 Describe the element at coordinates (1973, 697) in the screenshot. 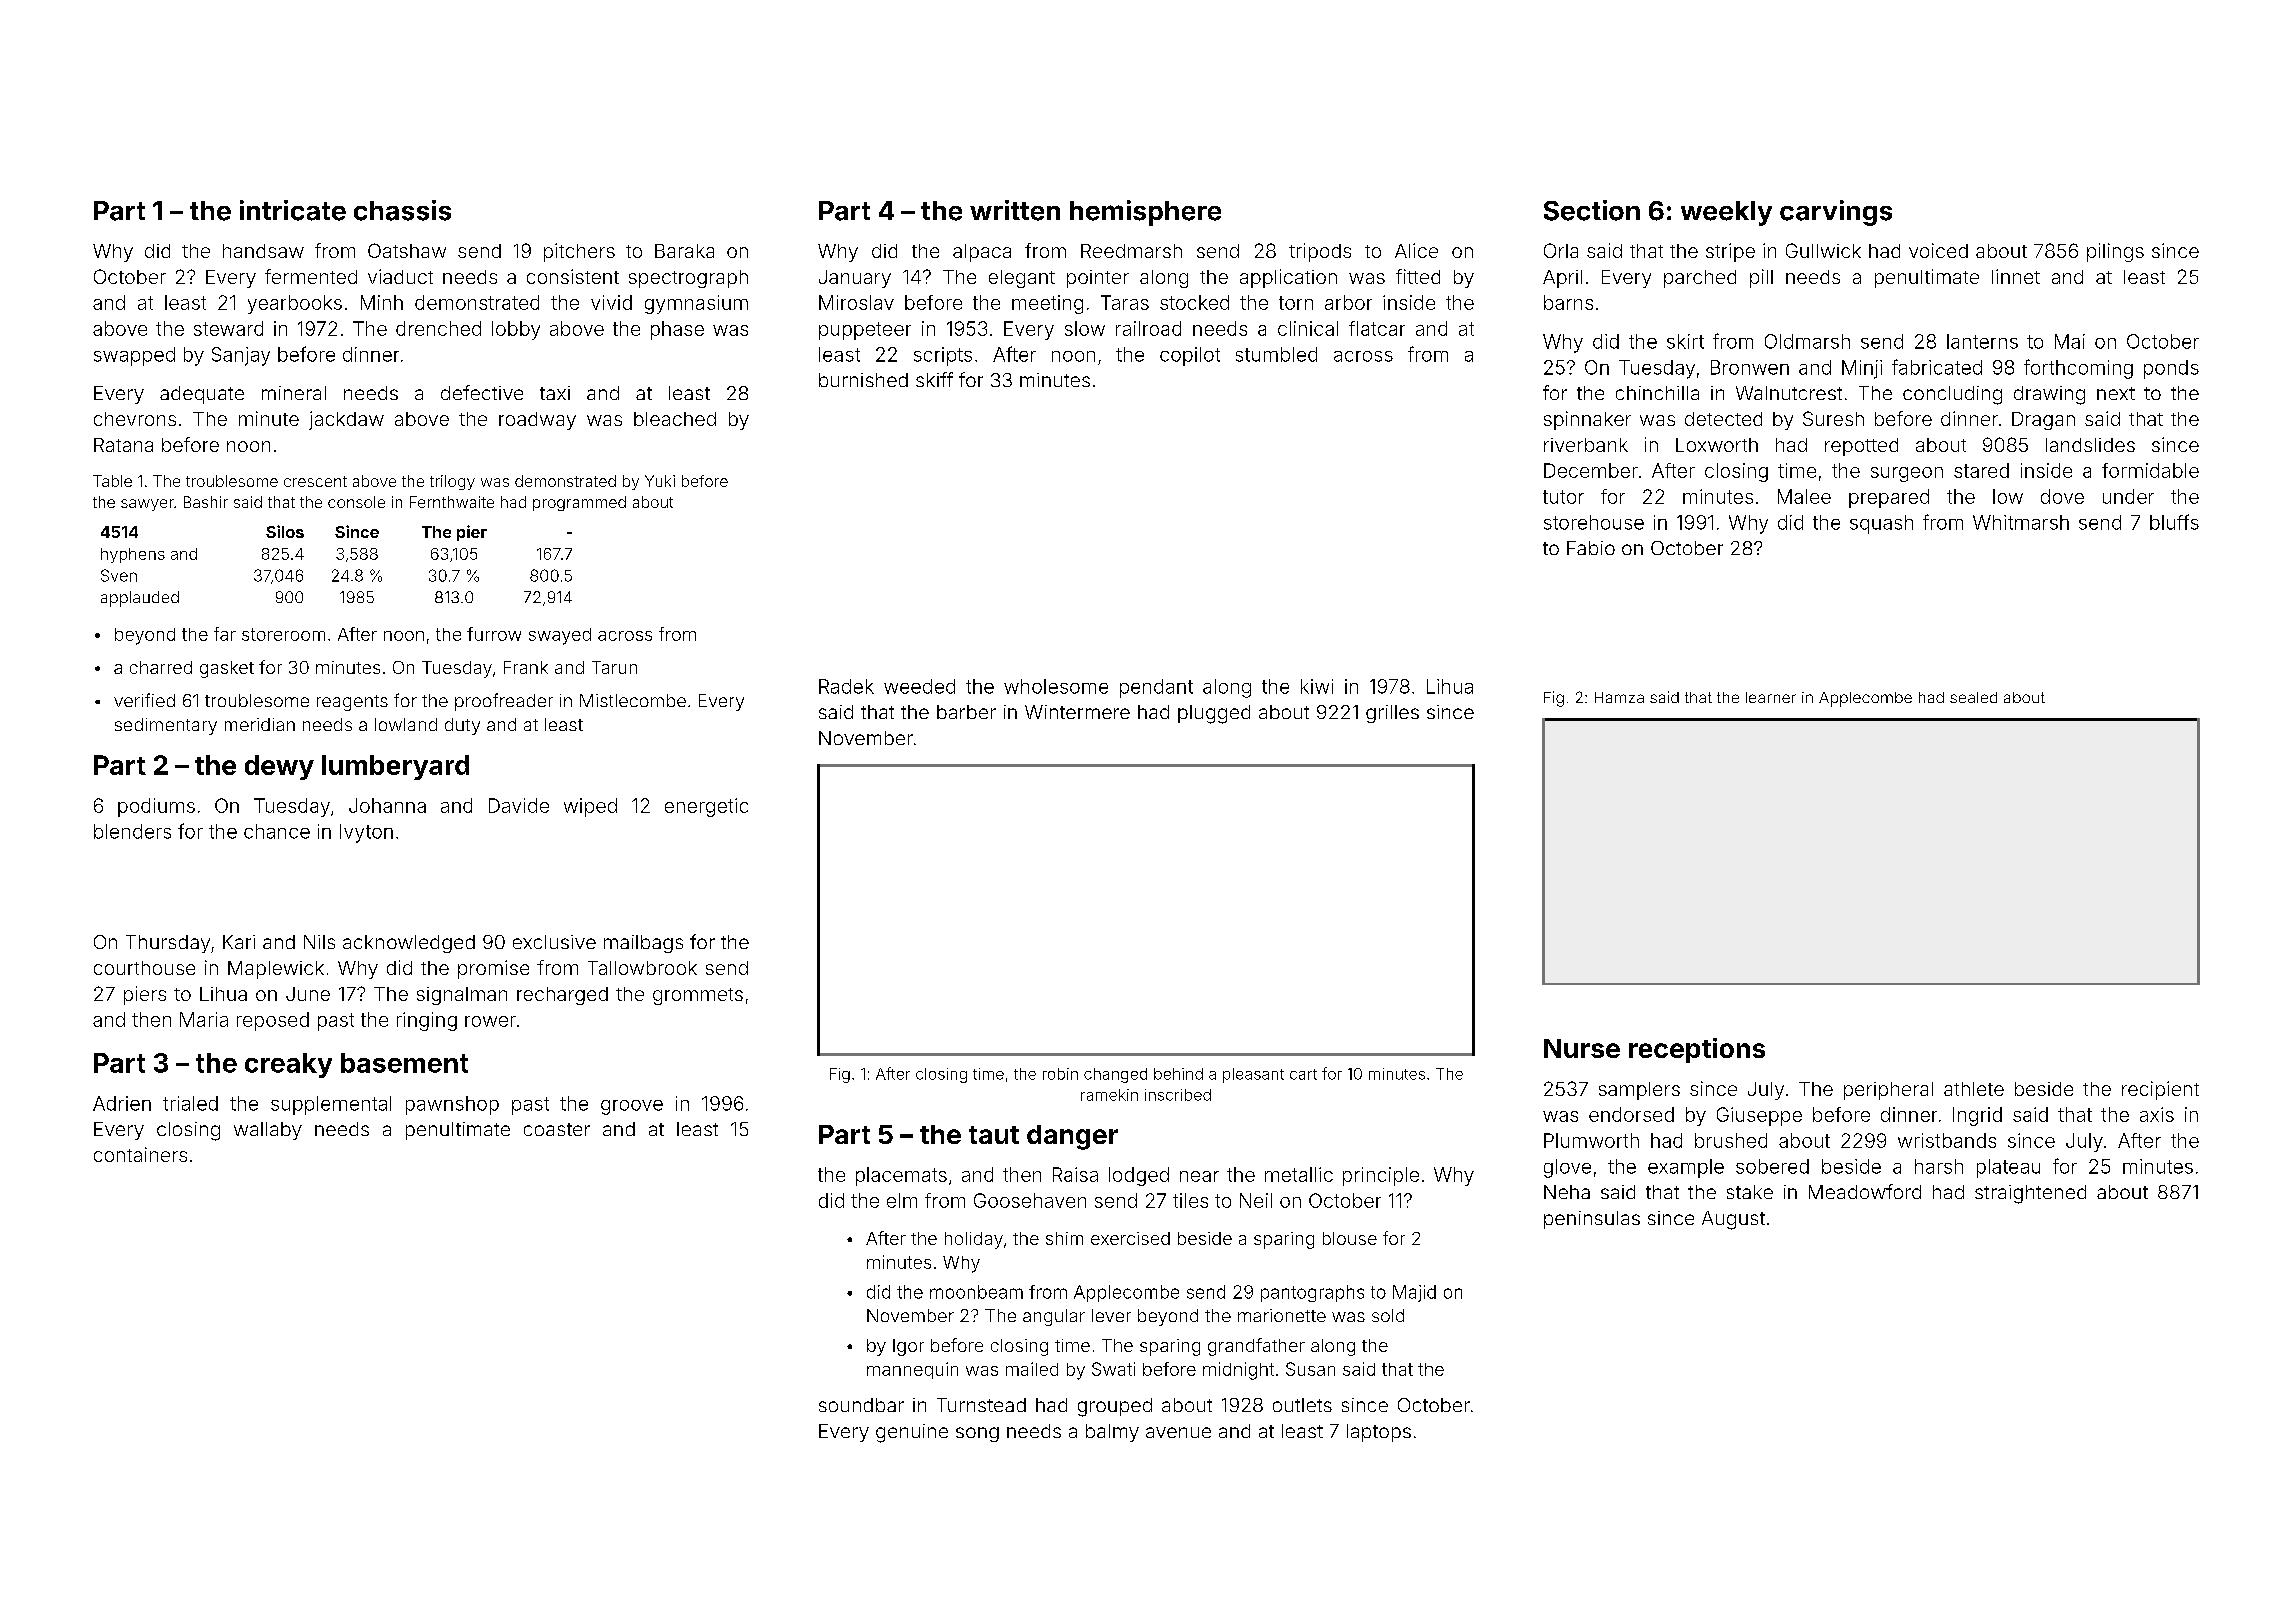

I see `sealed` at that location.
